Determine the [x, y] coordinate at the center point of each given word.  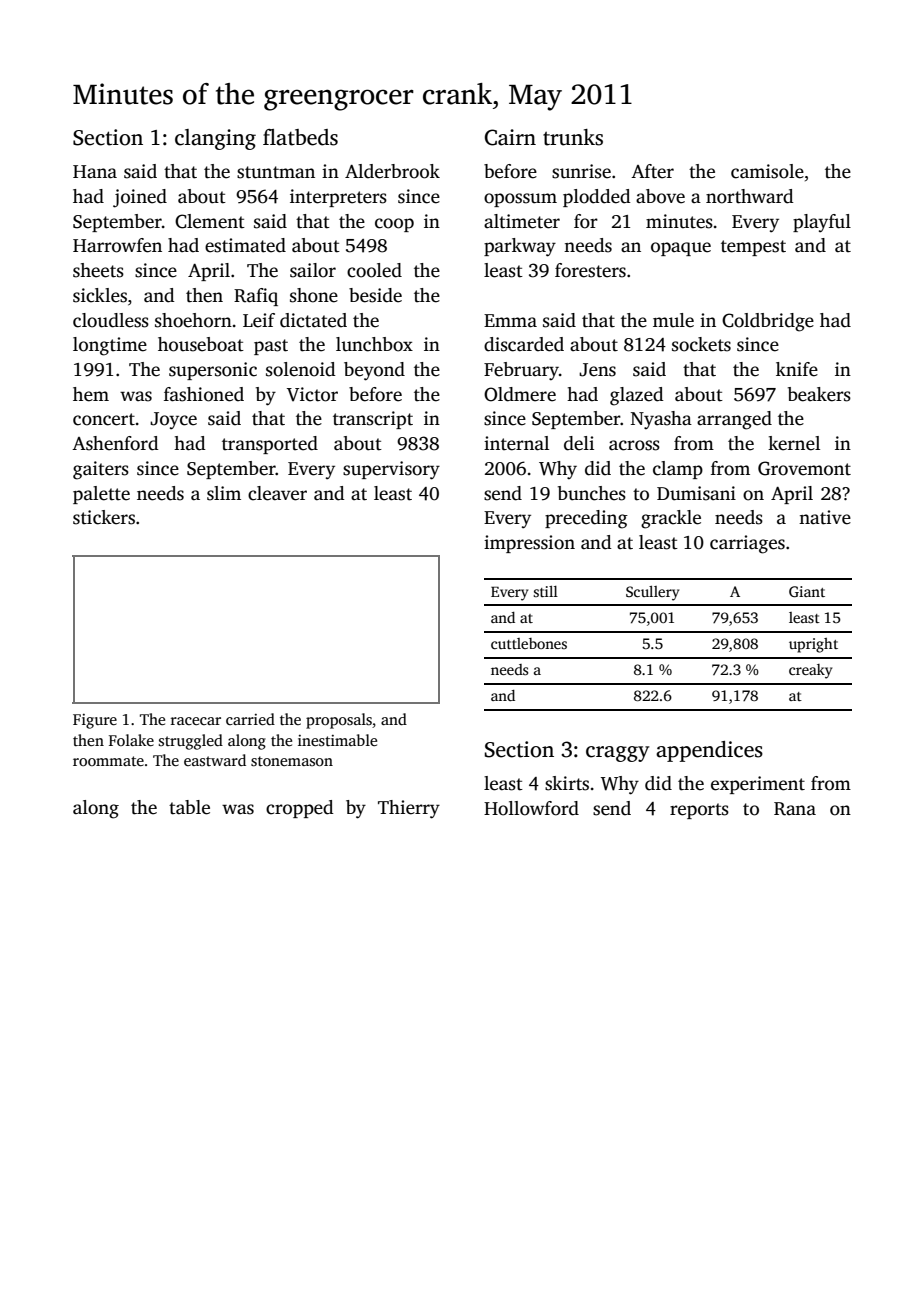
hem [91, 394]
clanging [215, 139]
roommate [108, 761]
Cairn [510, 137]
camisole [767, 171]
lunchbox [374, 344]
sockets [701, 344]
